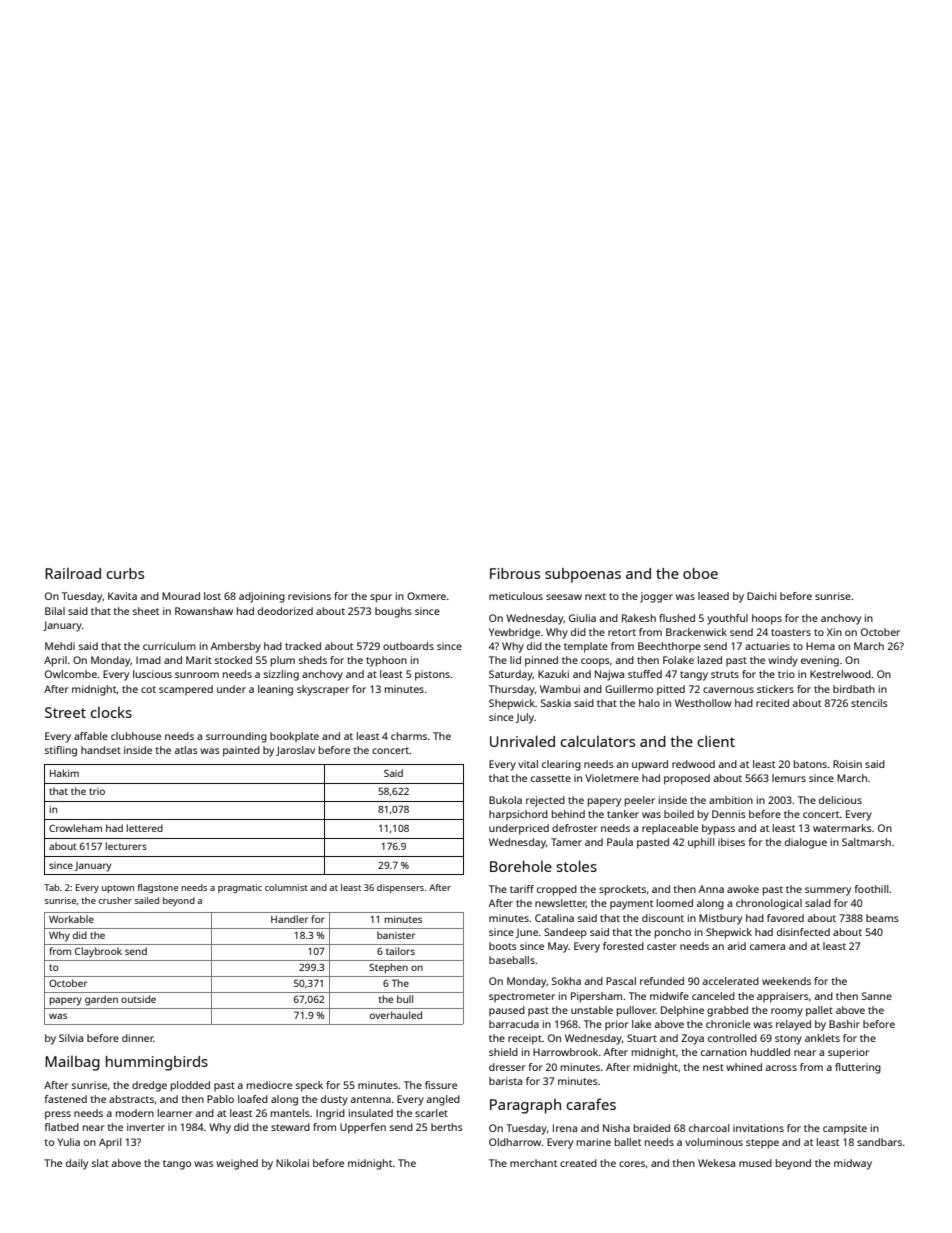 The height and width of the image is (1233, 952). What do you see at coordinates (713, 996) in the image?
I see `canceled` at bounding box center [713, 996].
